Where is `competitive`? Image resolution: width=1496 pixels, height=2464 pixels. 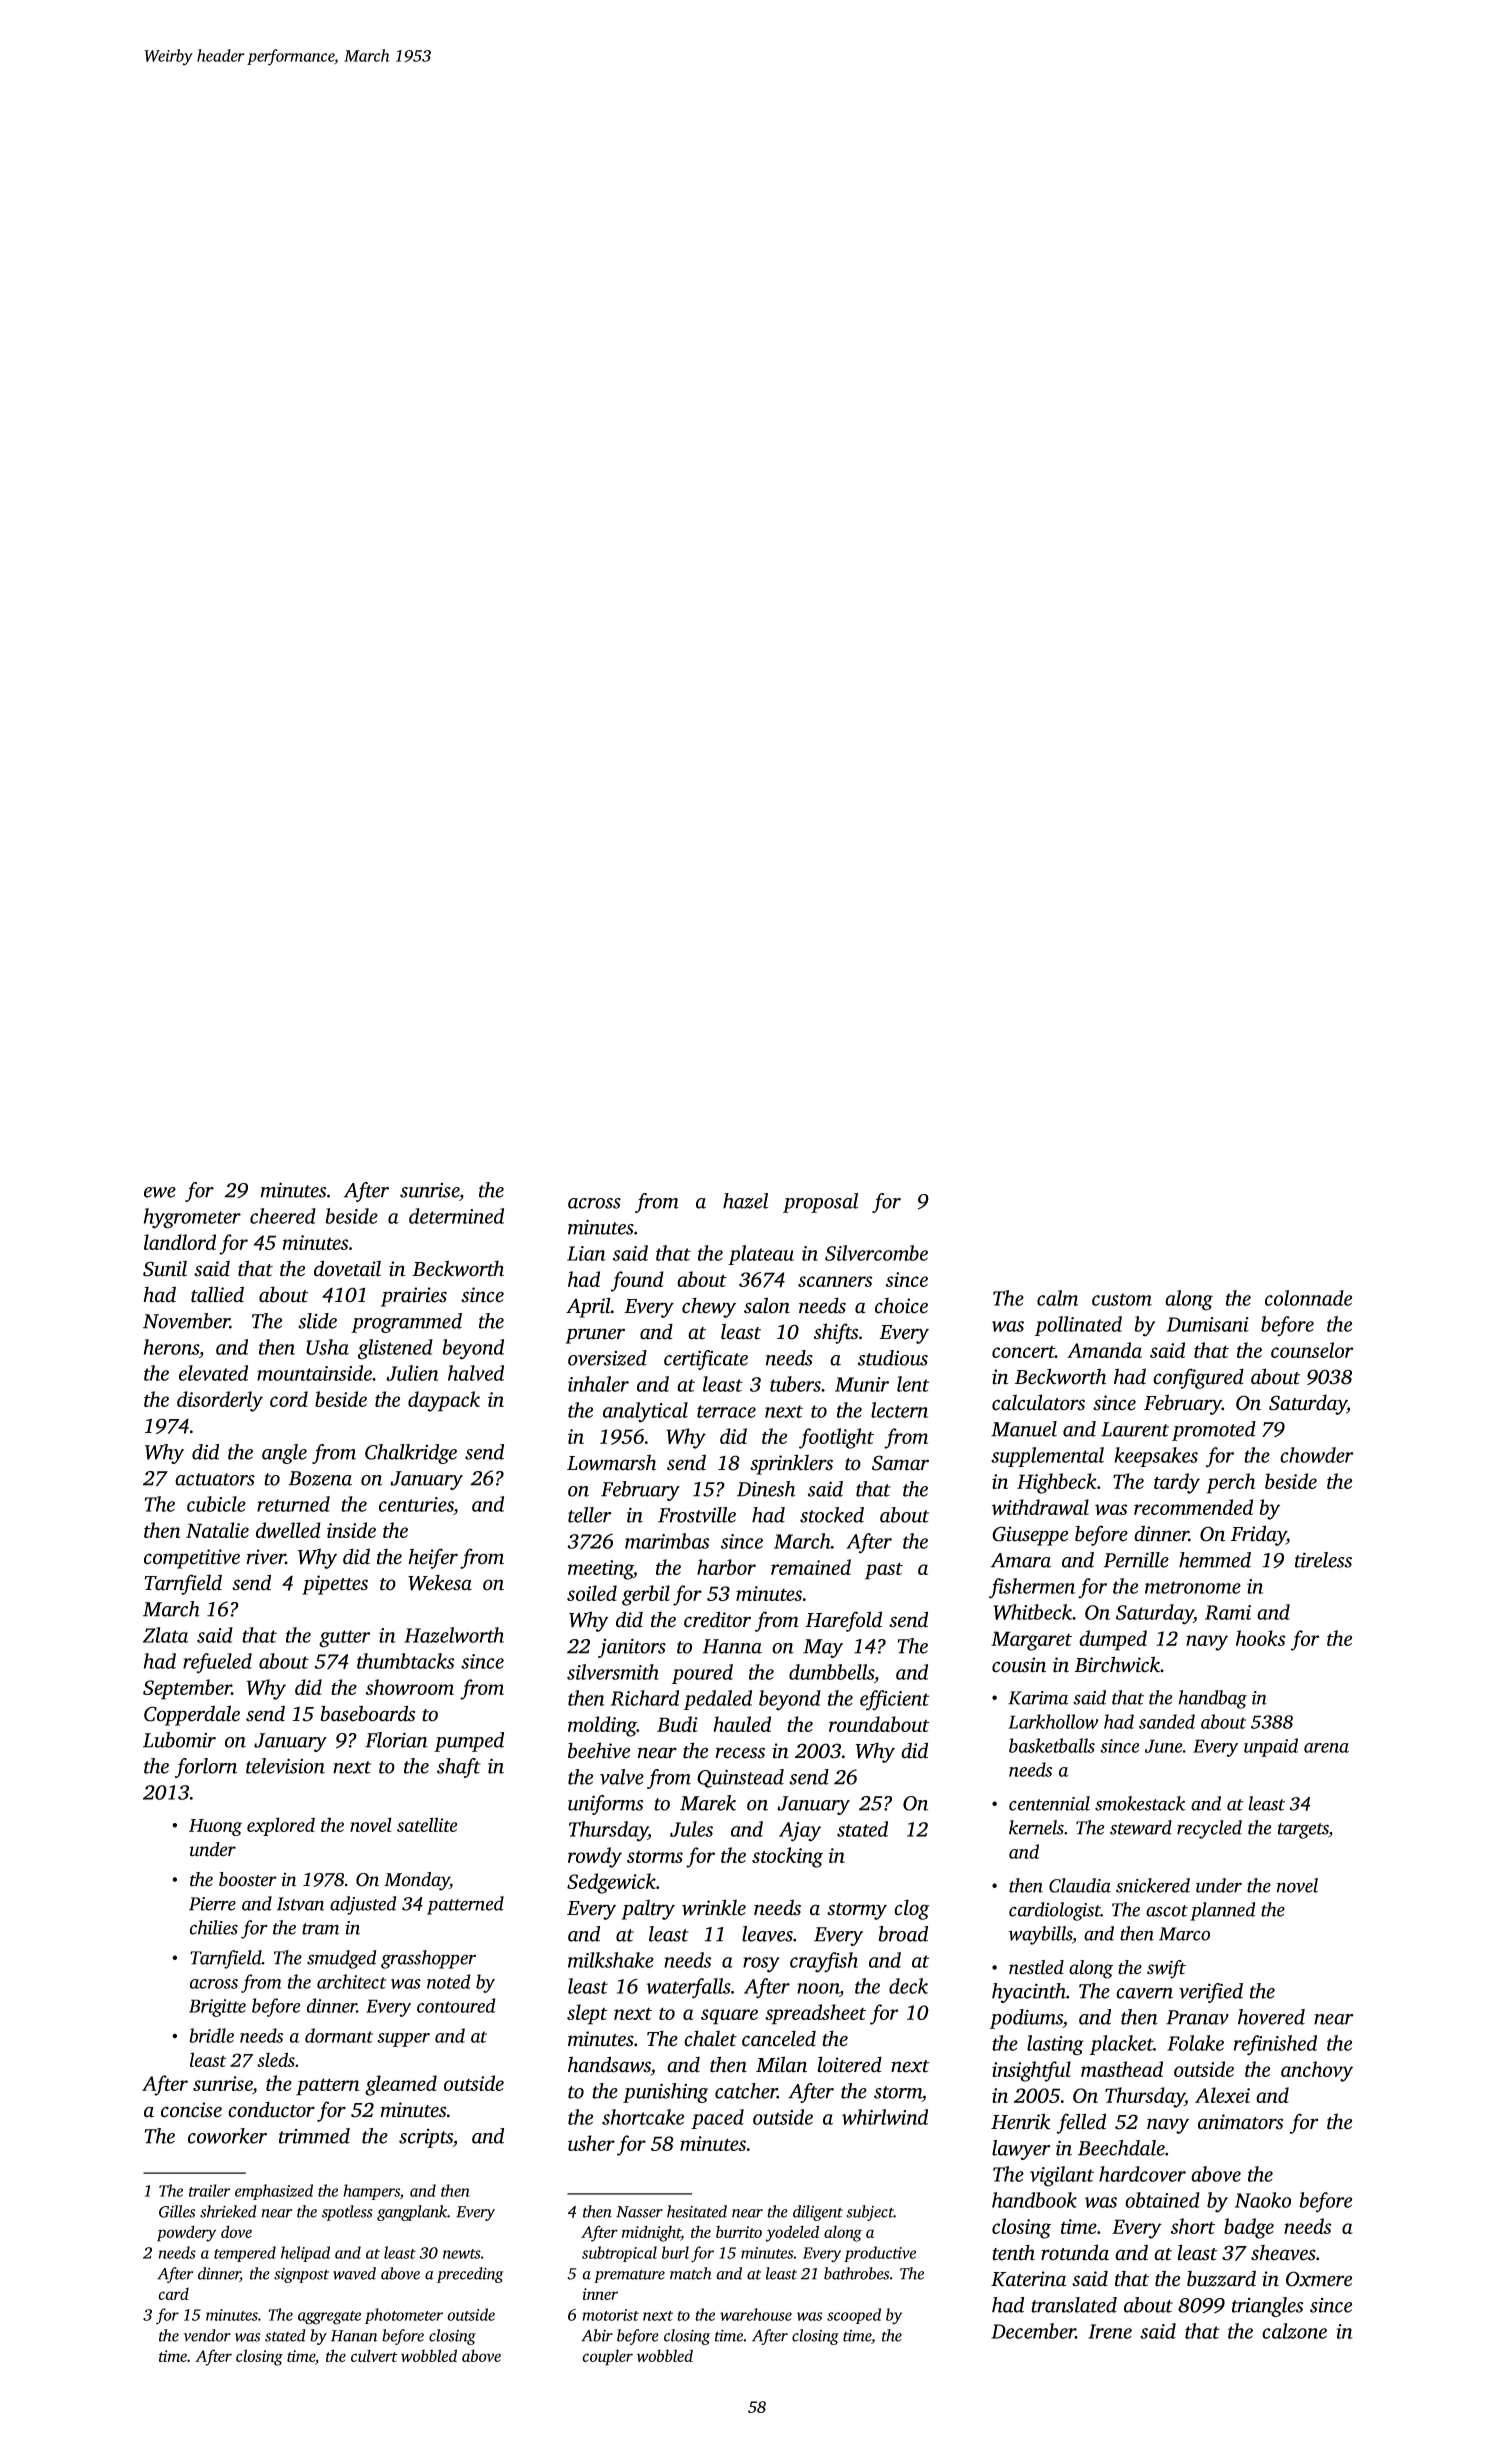
competitive is located at coordinates (192, 1559).
